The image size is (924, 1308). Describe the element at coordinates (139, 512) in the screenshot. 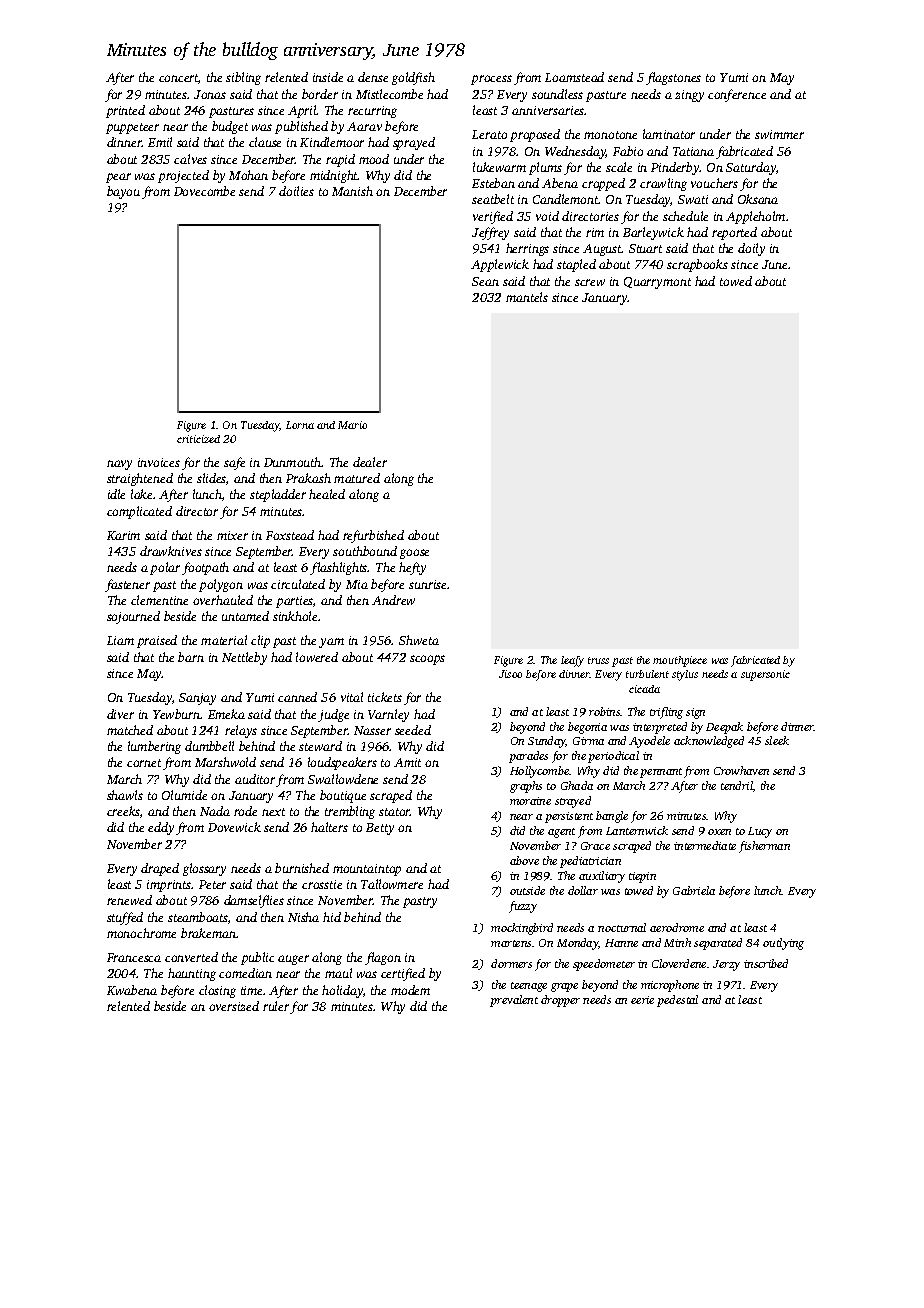

I see `complicated` at that location.
